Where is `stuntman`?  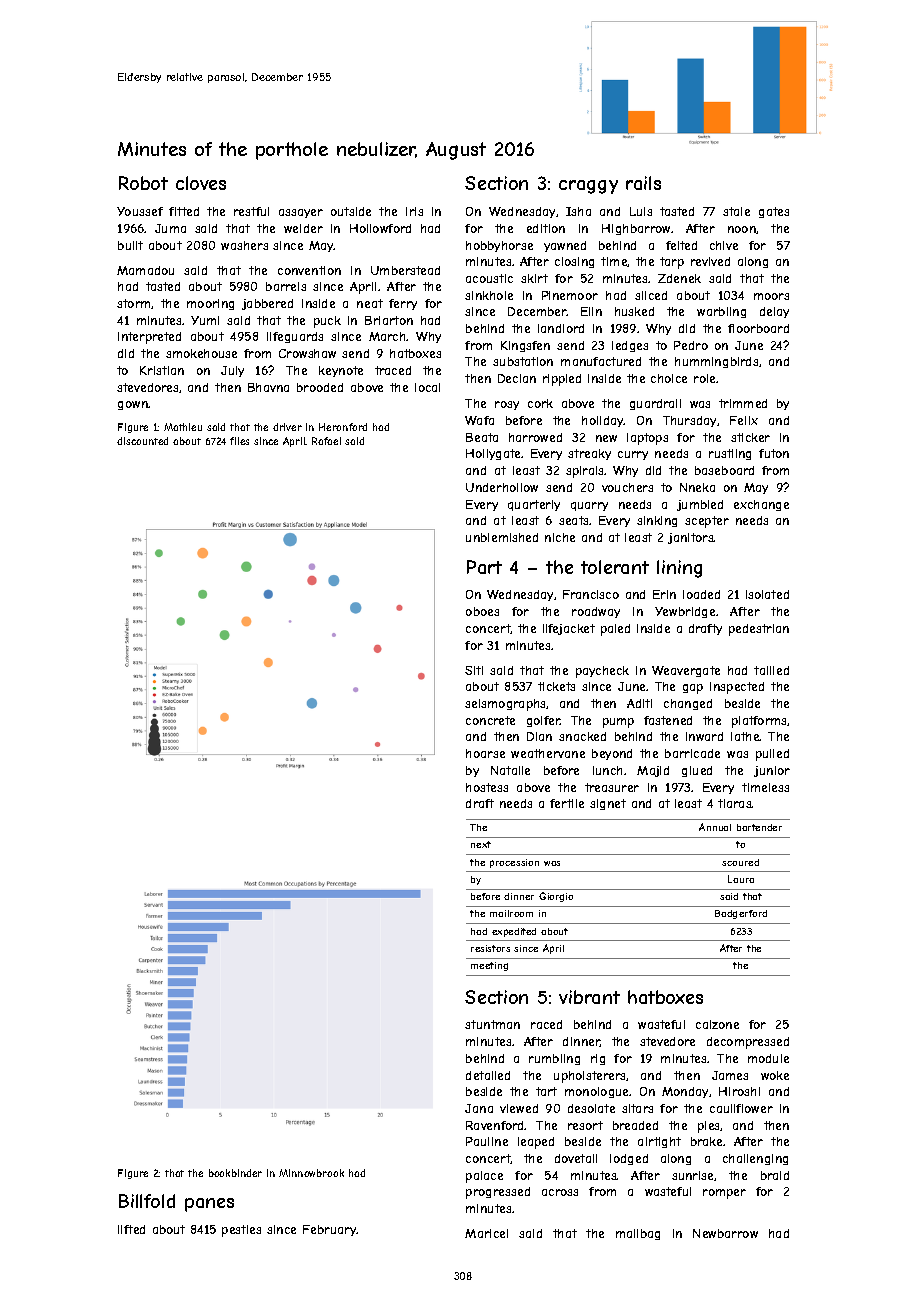 stuntman is located at coordinates (492, 1024).
